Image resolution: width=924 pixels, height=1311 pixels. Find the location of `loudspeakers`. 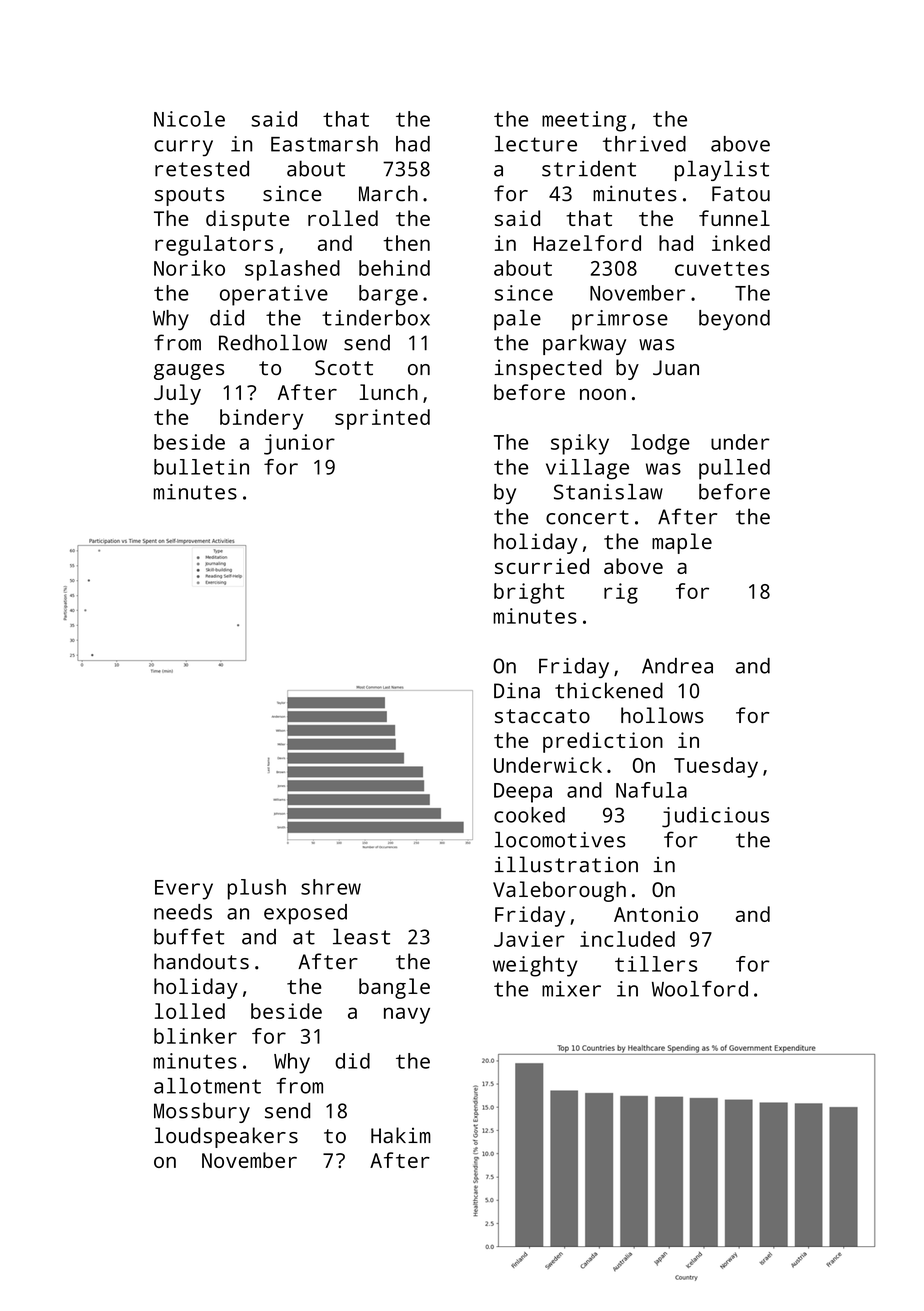

loudspeakers is located at coordinates (226, 1137).
